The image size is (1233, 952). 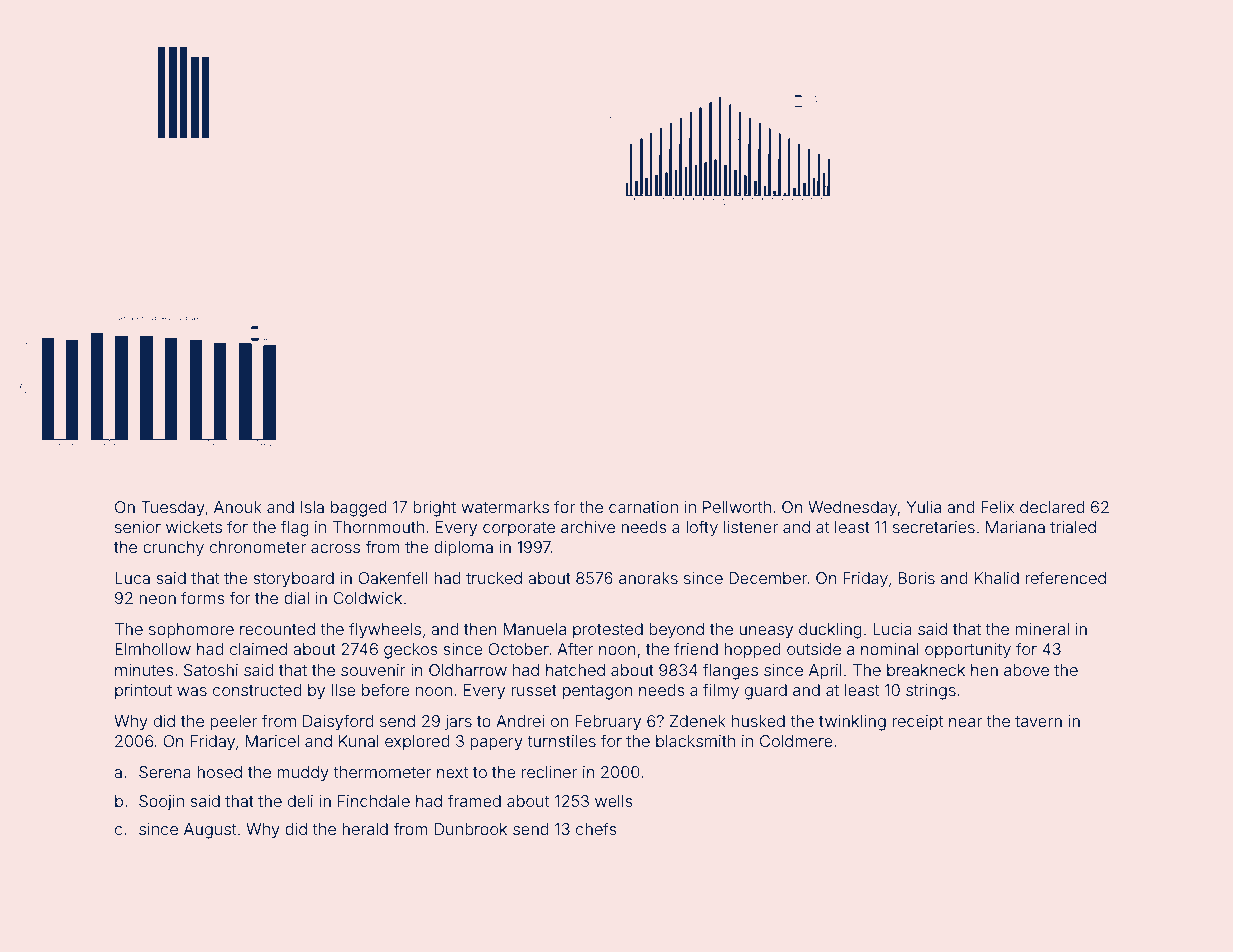 What do you see at coordinates (721, 691) in the image?
I see `filmy` at bounding box center [721, 691].
